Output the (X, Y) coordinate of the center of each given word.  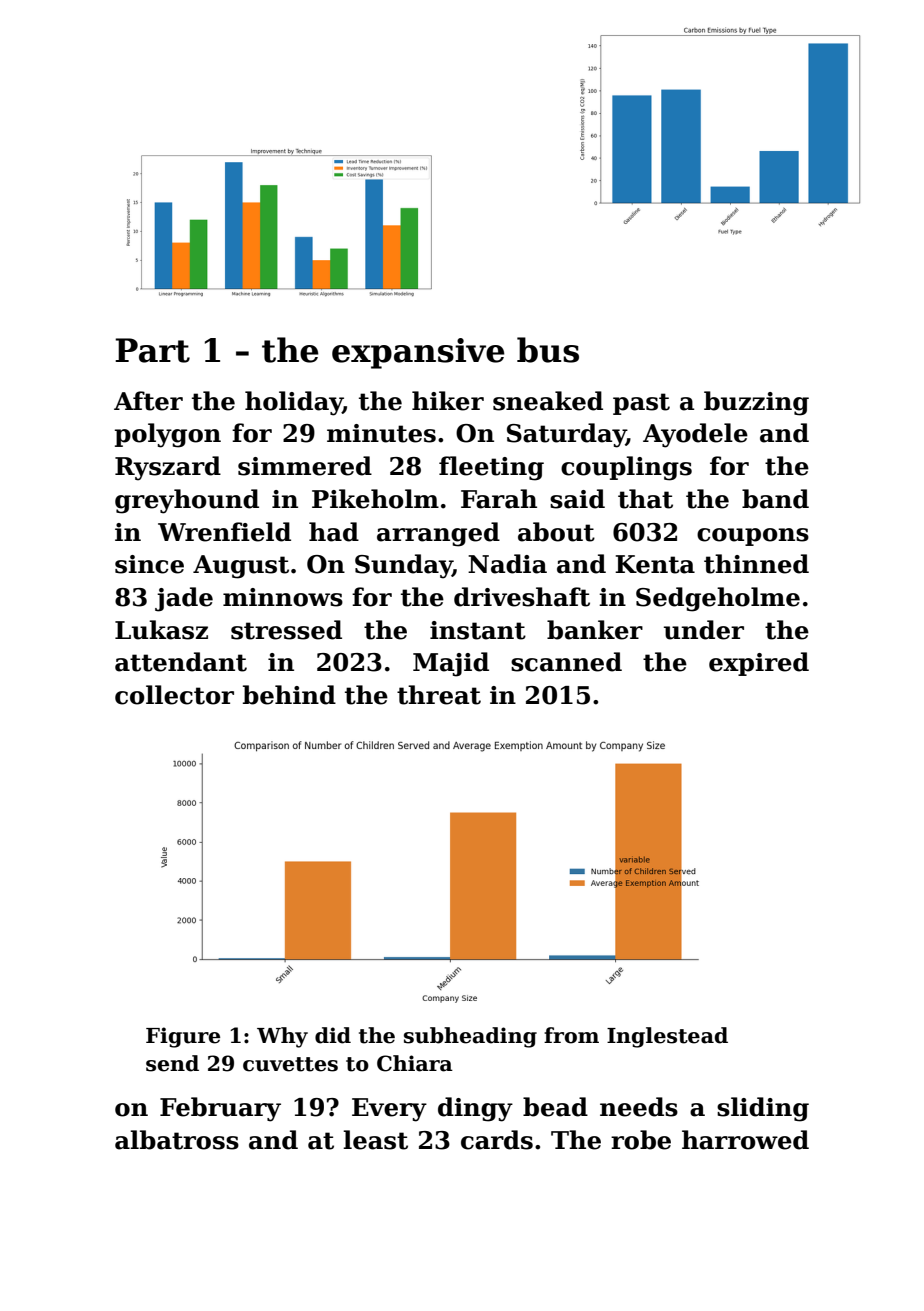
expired (759, 664)
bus (548, 350)
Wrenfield (224, 532)
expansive (418, 353)
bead (555, 1107)
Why (282, 1037)
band (775, 499)
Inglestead (667, 1037)
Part (152, 350)
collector (174, 695)
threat (439, 695)
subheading (470, 1037)
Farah (499, 499)
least (375, 1140)
